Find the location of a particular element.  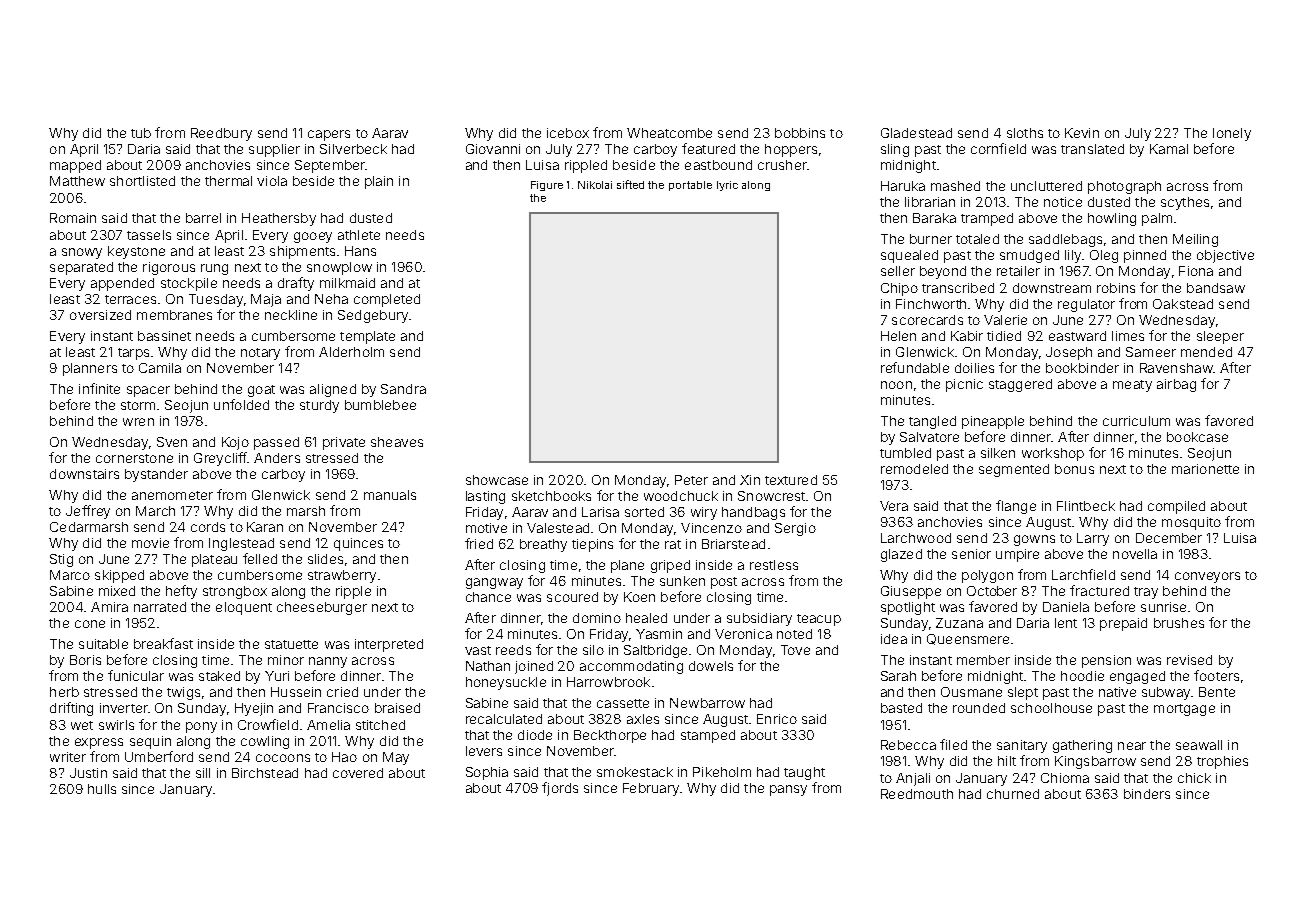

manuals is located at coordinates (390, 495).
